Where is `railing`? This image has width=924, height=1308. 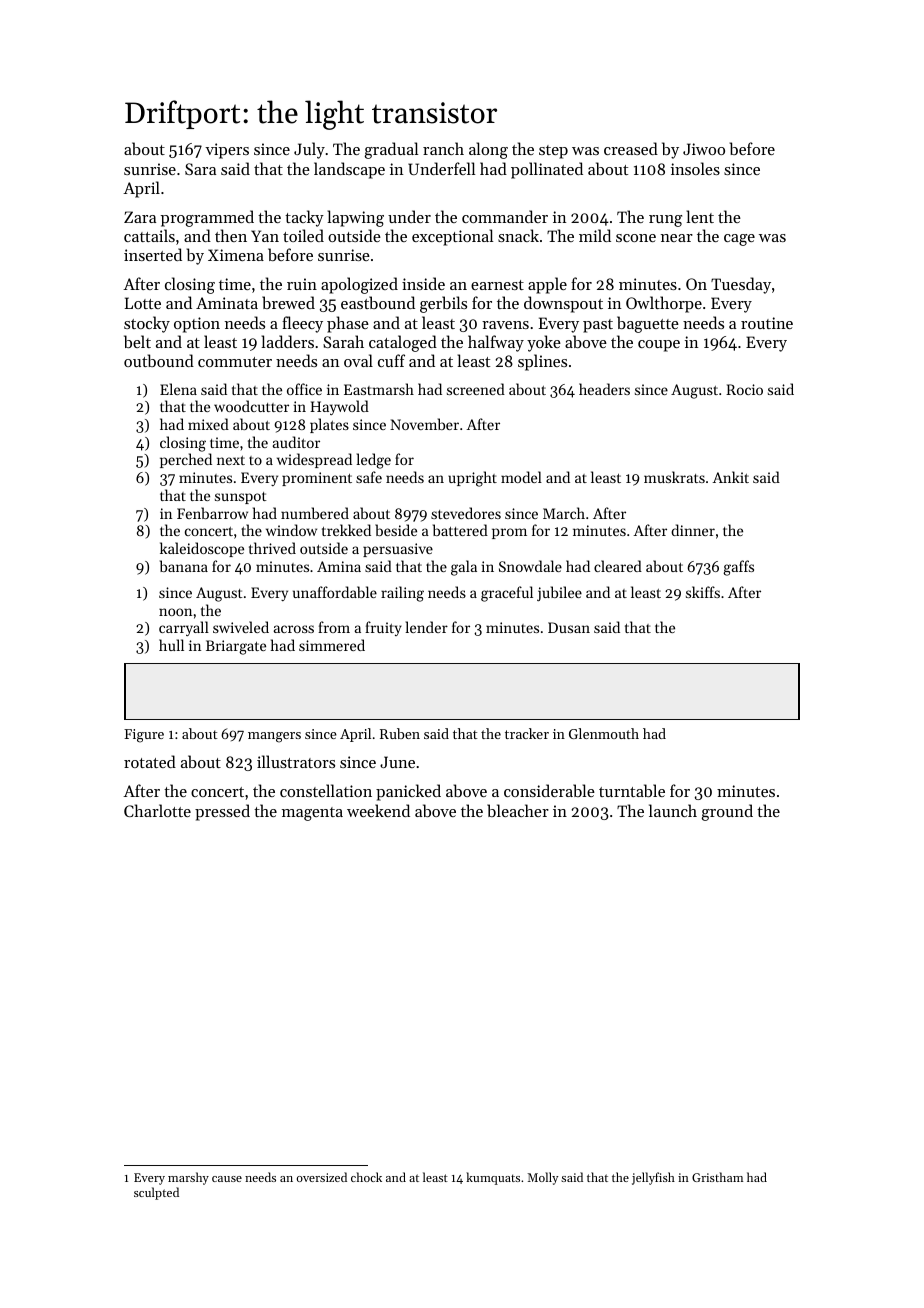 railing is located at coordinates (402, 594).
